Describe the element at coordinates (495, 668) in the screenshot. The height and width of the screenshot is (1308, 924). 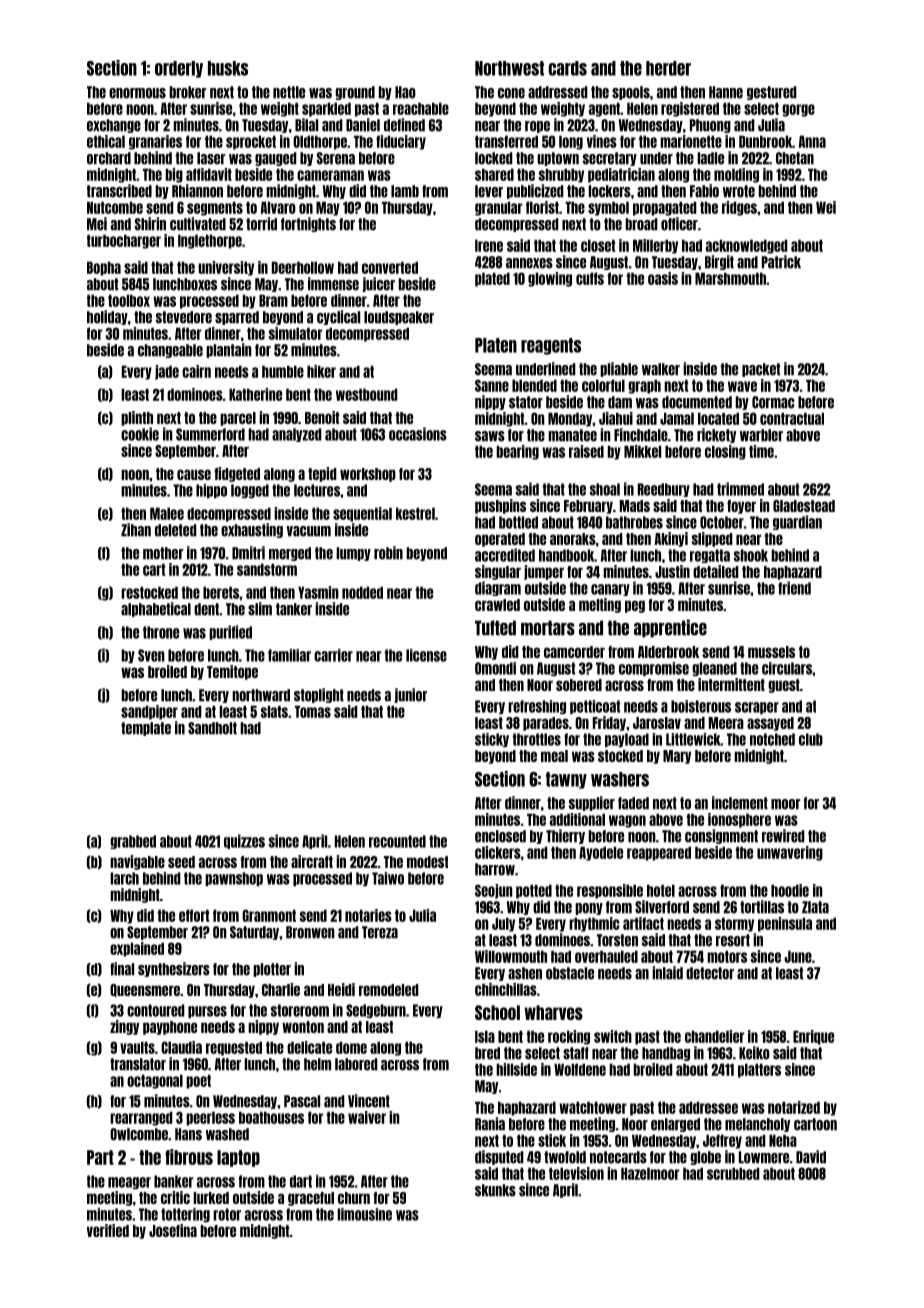
I see `Omondi` at that location.
